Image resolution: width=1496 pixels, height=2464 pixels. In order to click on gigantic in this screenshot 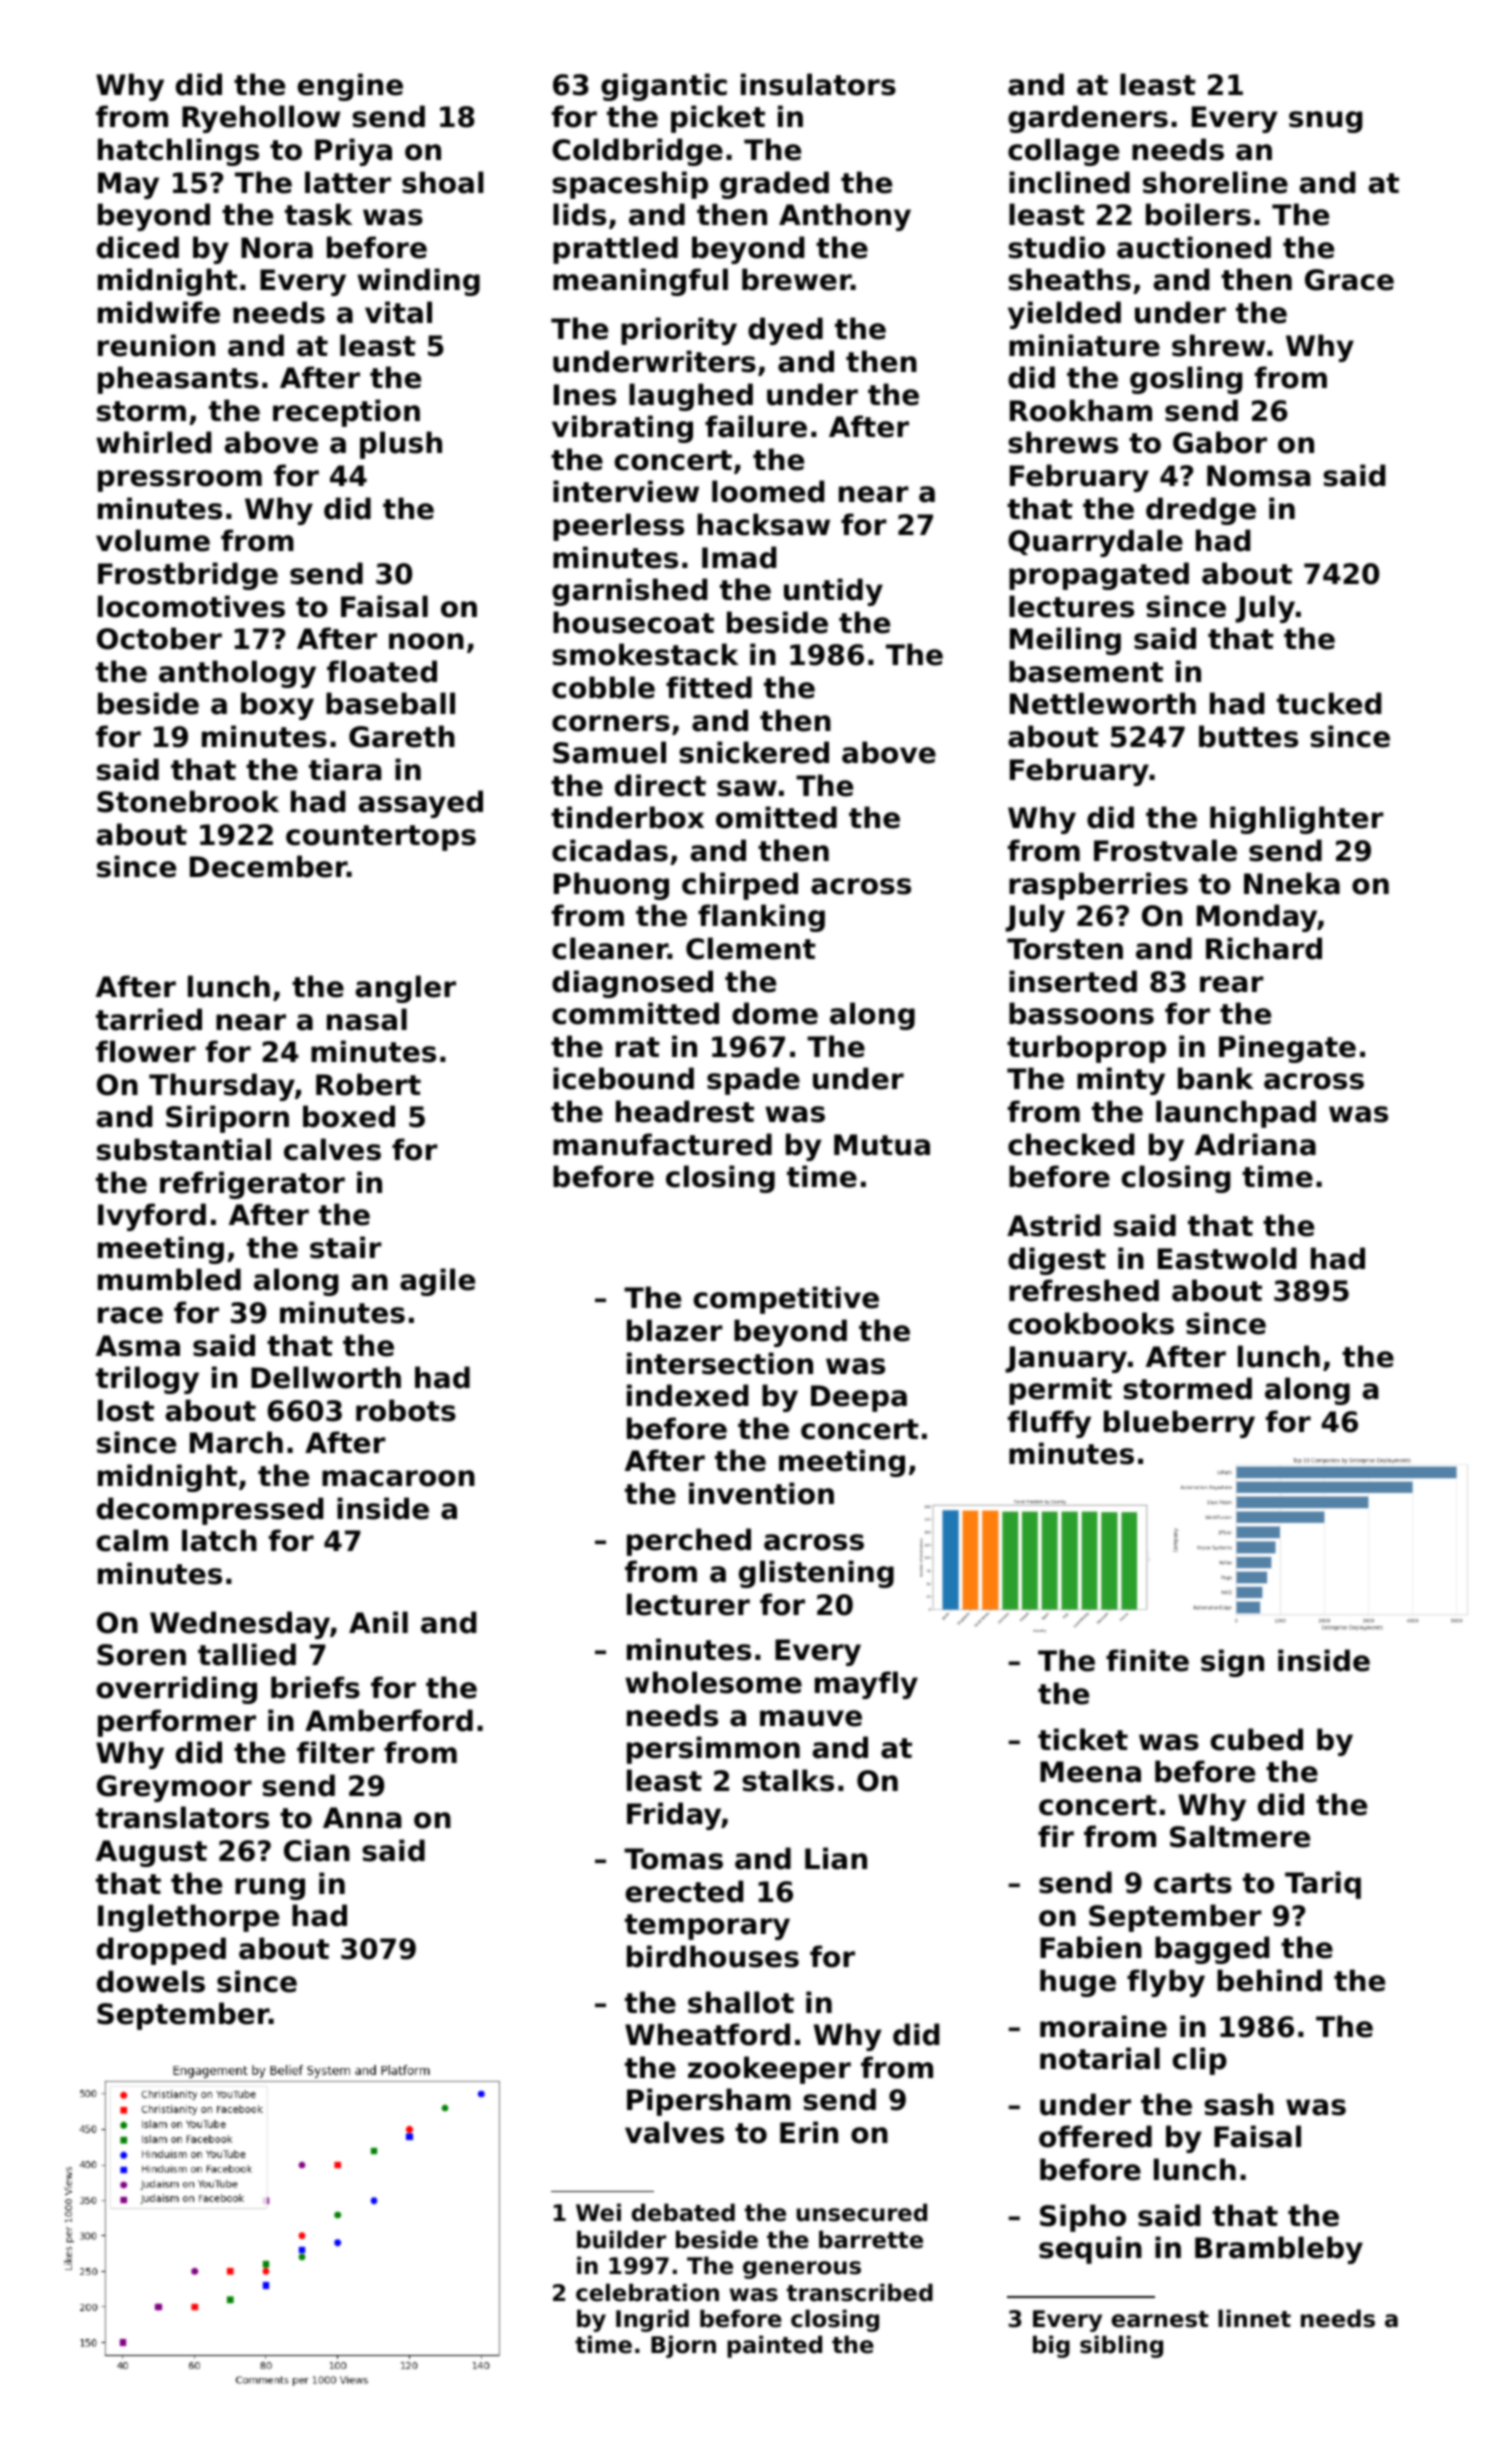, I will do `click(664, 87)`.
